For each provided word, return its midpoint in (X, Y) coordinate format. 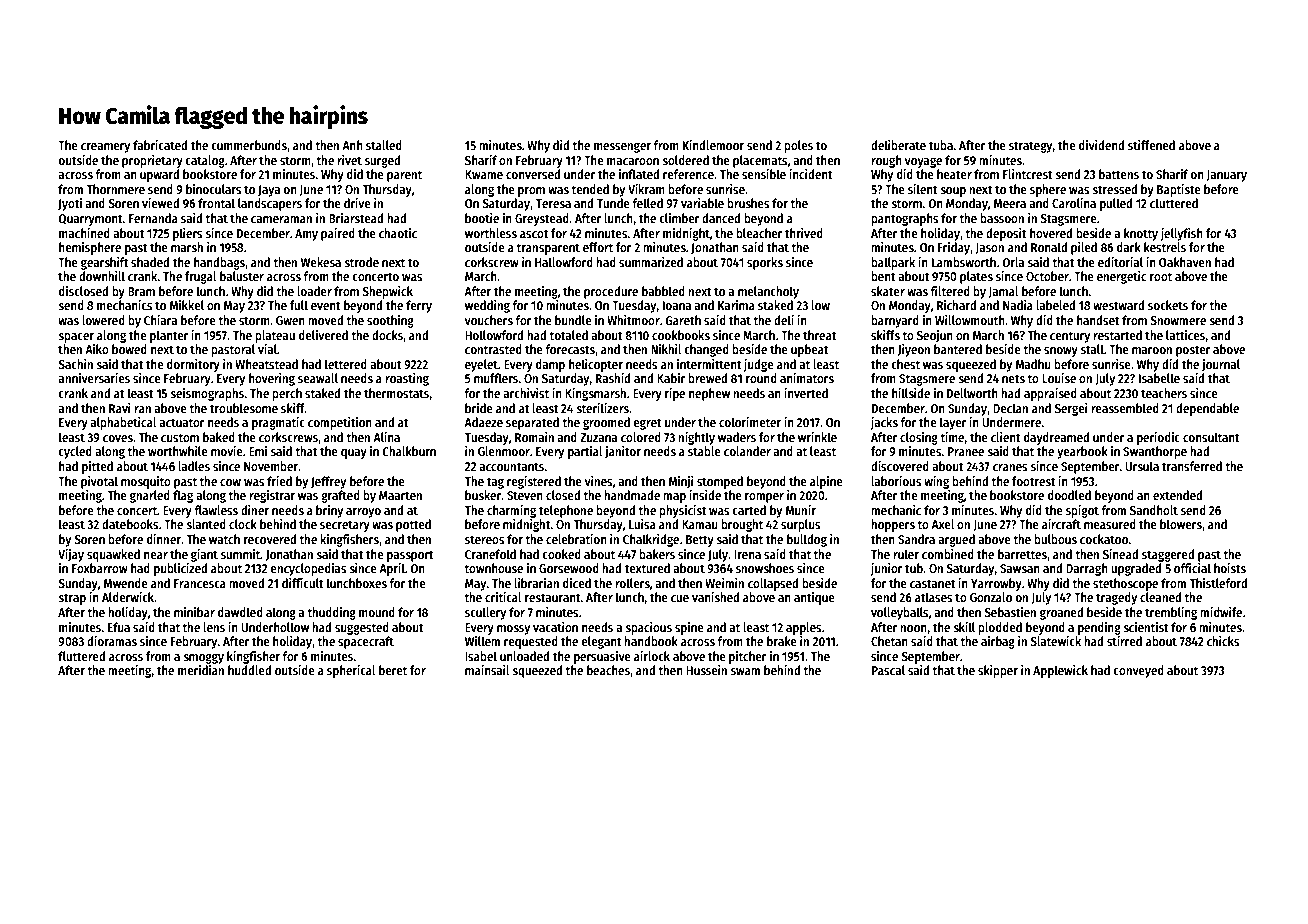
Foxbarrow (100, 568)
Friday (954, 248)
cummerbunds (249, 145)
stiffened (1151, 145)
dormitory (193, 365)
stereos (485, 539)
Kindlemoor (713, 145)
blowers (1181, 524)
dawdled (240, 612)
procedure (611, 292)
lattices (1185, 335)
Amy (306, 235)
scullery (485, 613)
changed (706, 350)
